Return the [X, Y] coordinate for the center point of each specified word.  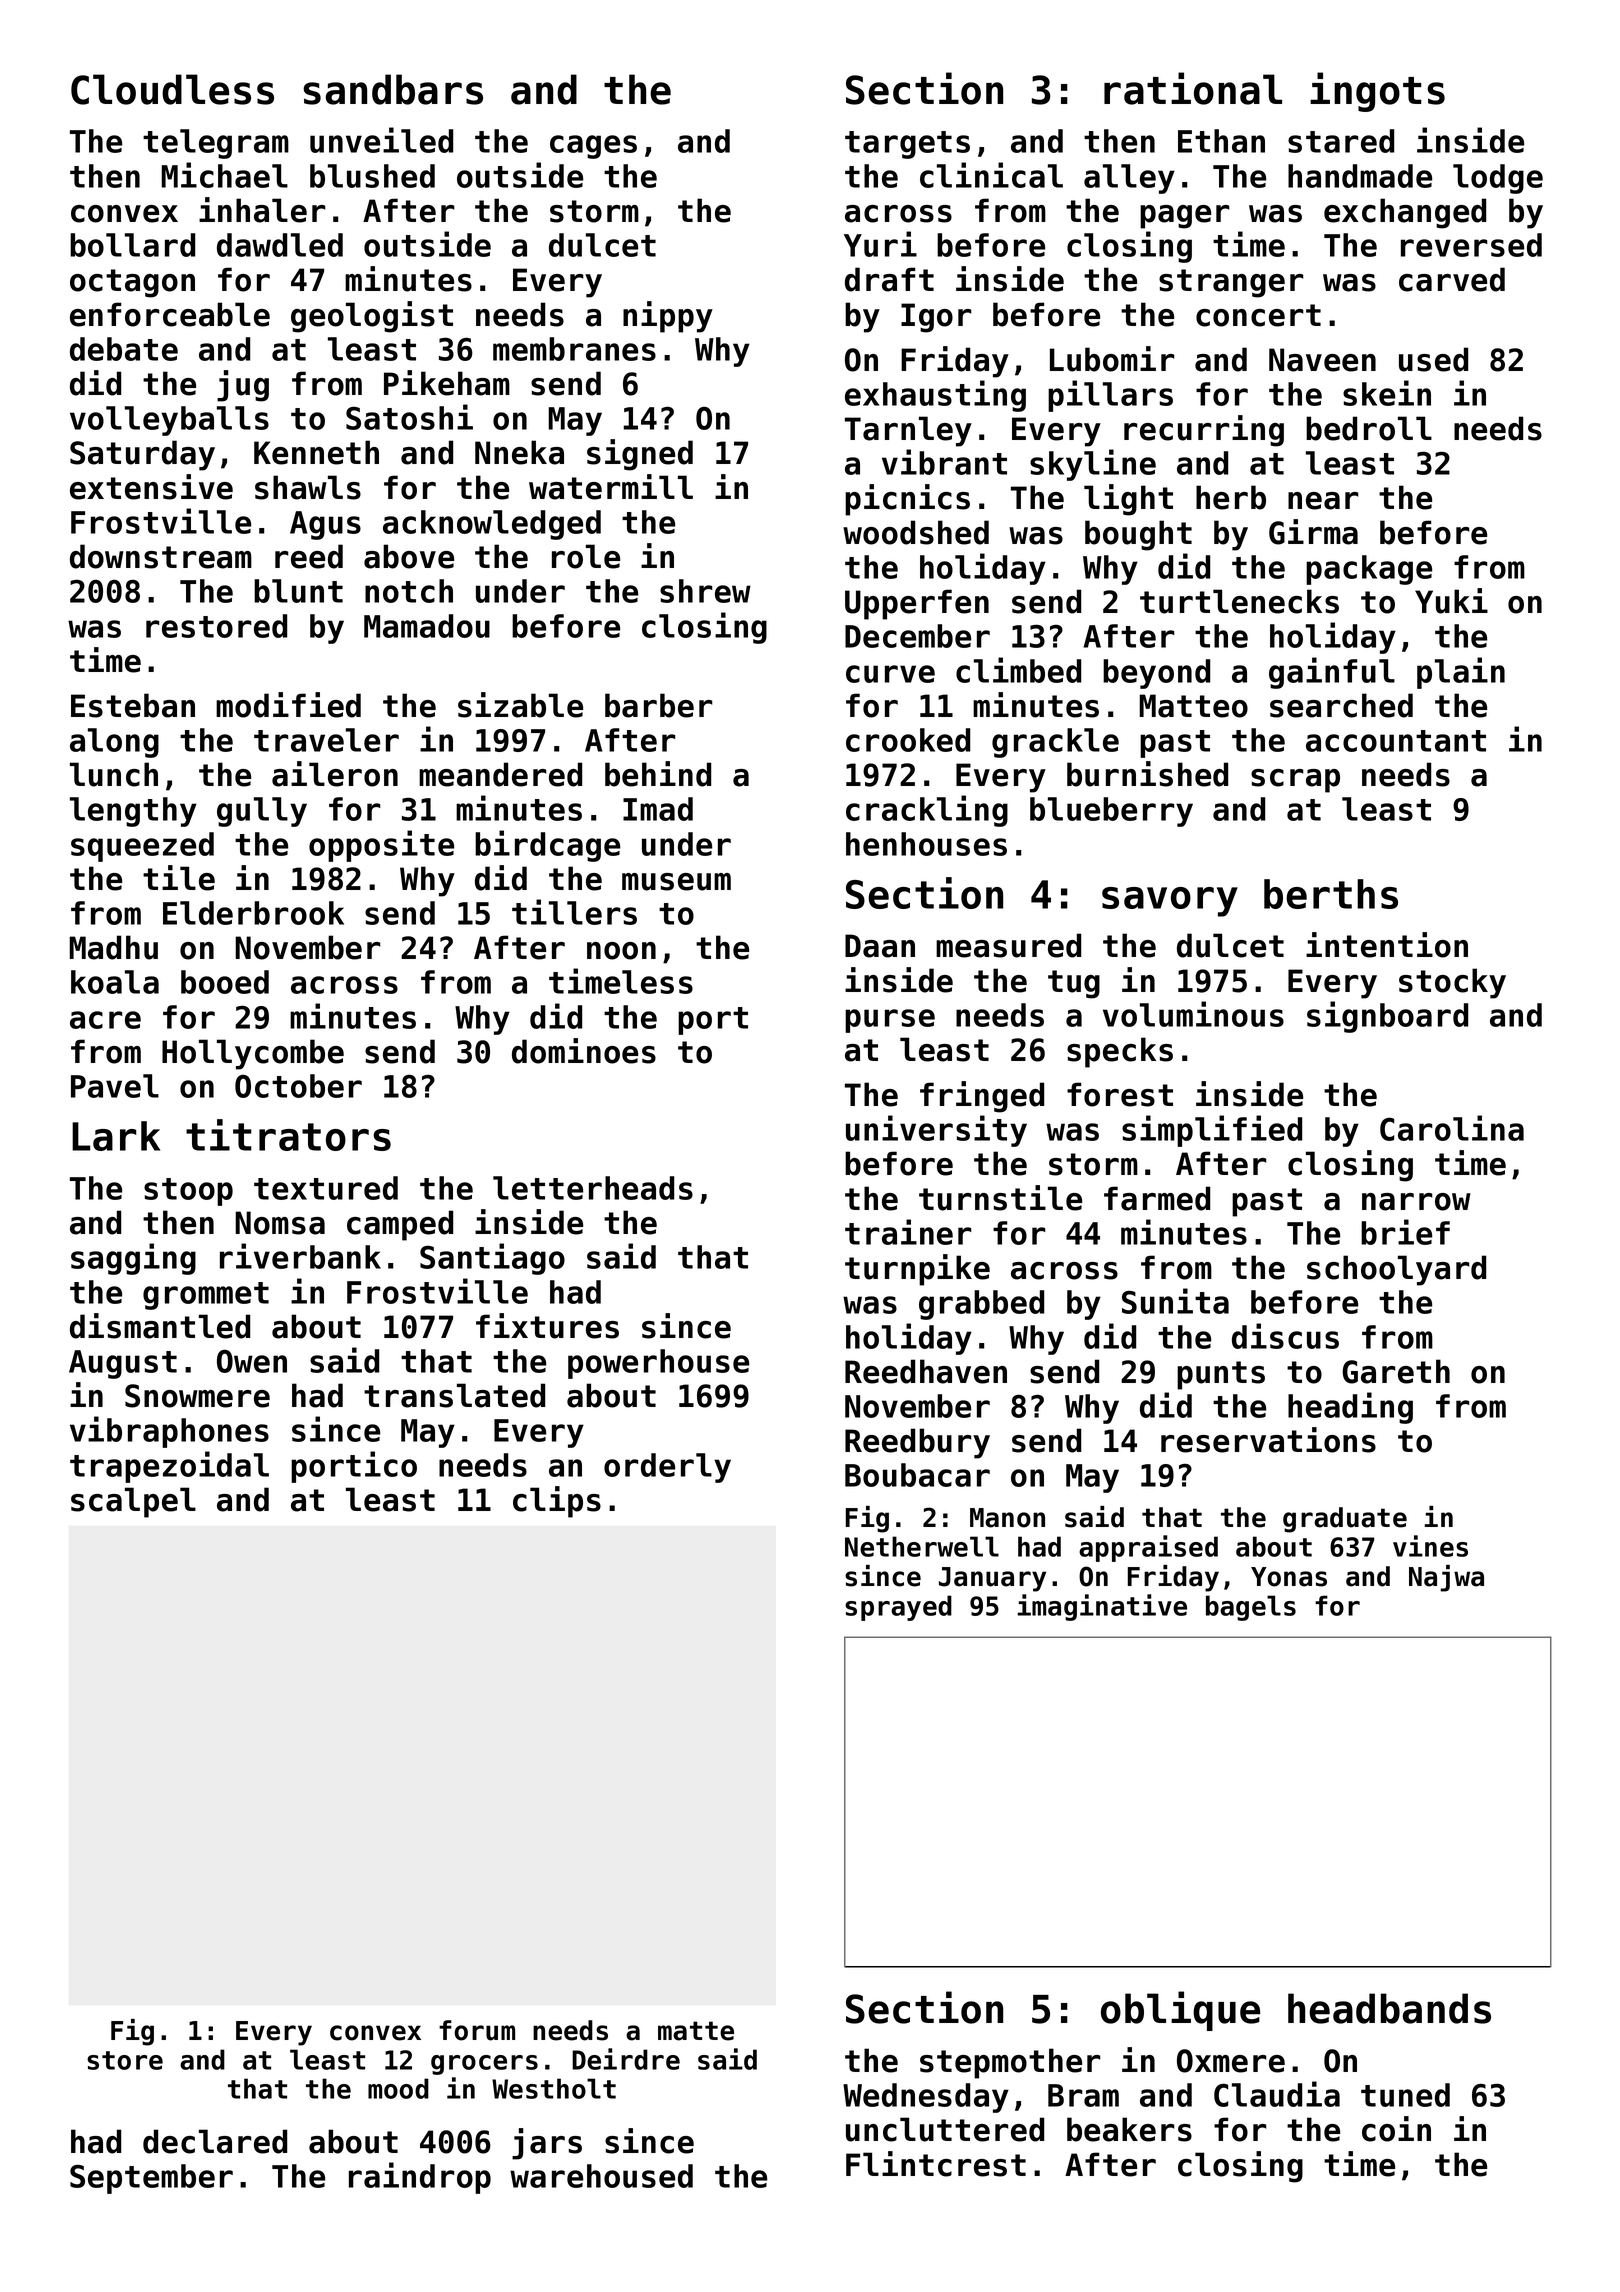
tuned [1405, 2095]
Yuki [1451, 601]
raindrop [420, 2178]
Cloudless [172, 89]
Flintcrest [936, 2164]
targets [907, 145]
